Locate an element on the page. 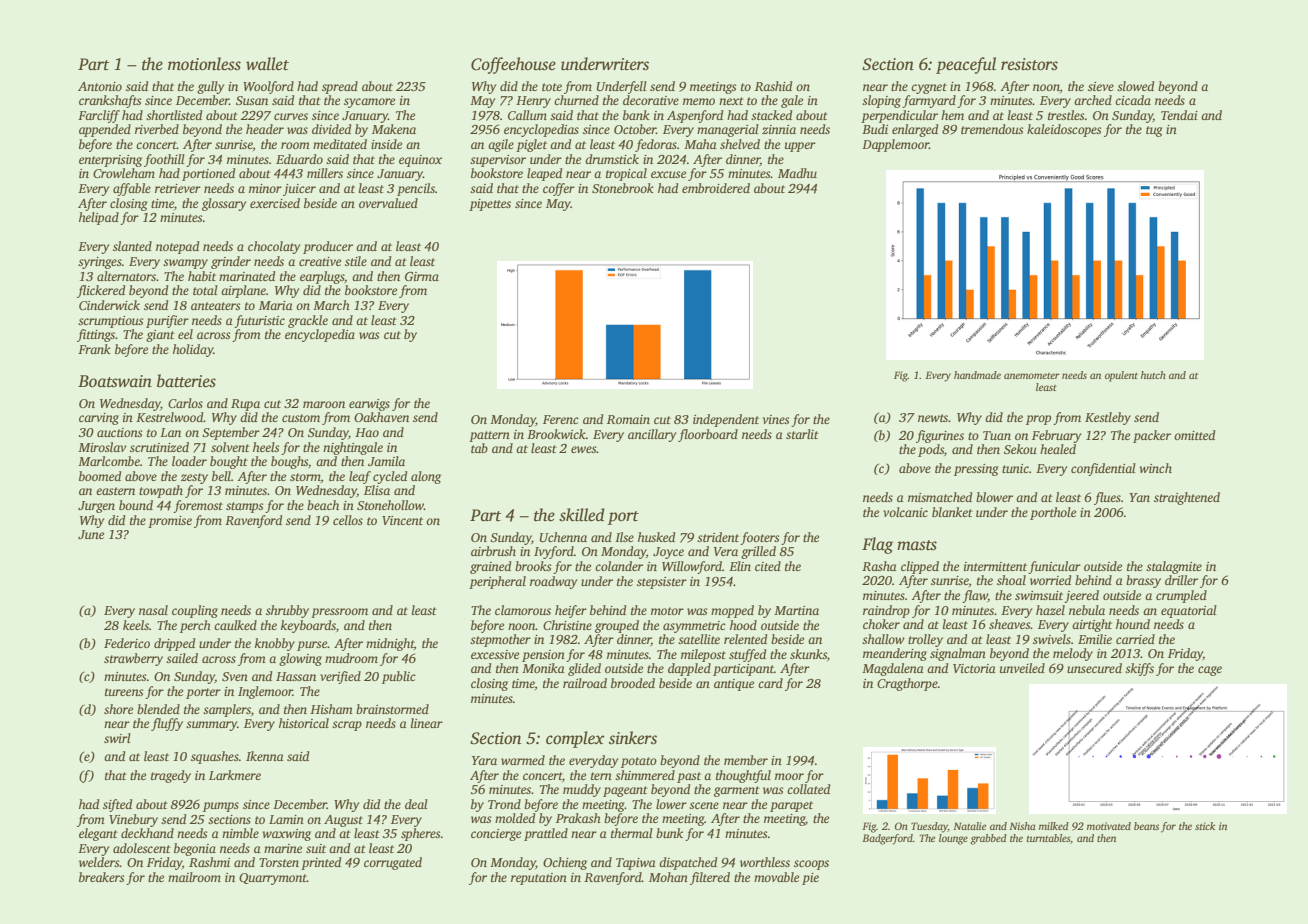 The width and height of the document is (1308, 924). marine is located at coordinates (283, 848).
